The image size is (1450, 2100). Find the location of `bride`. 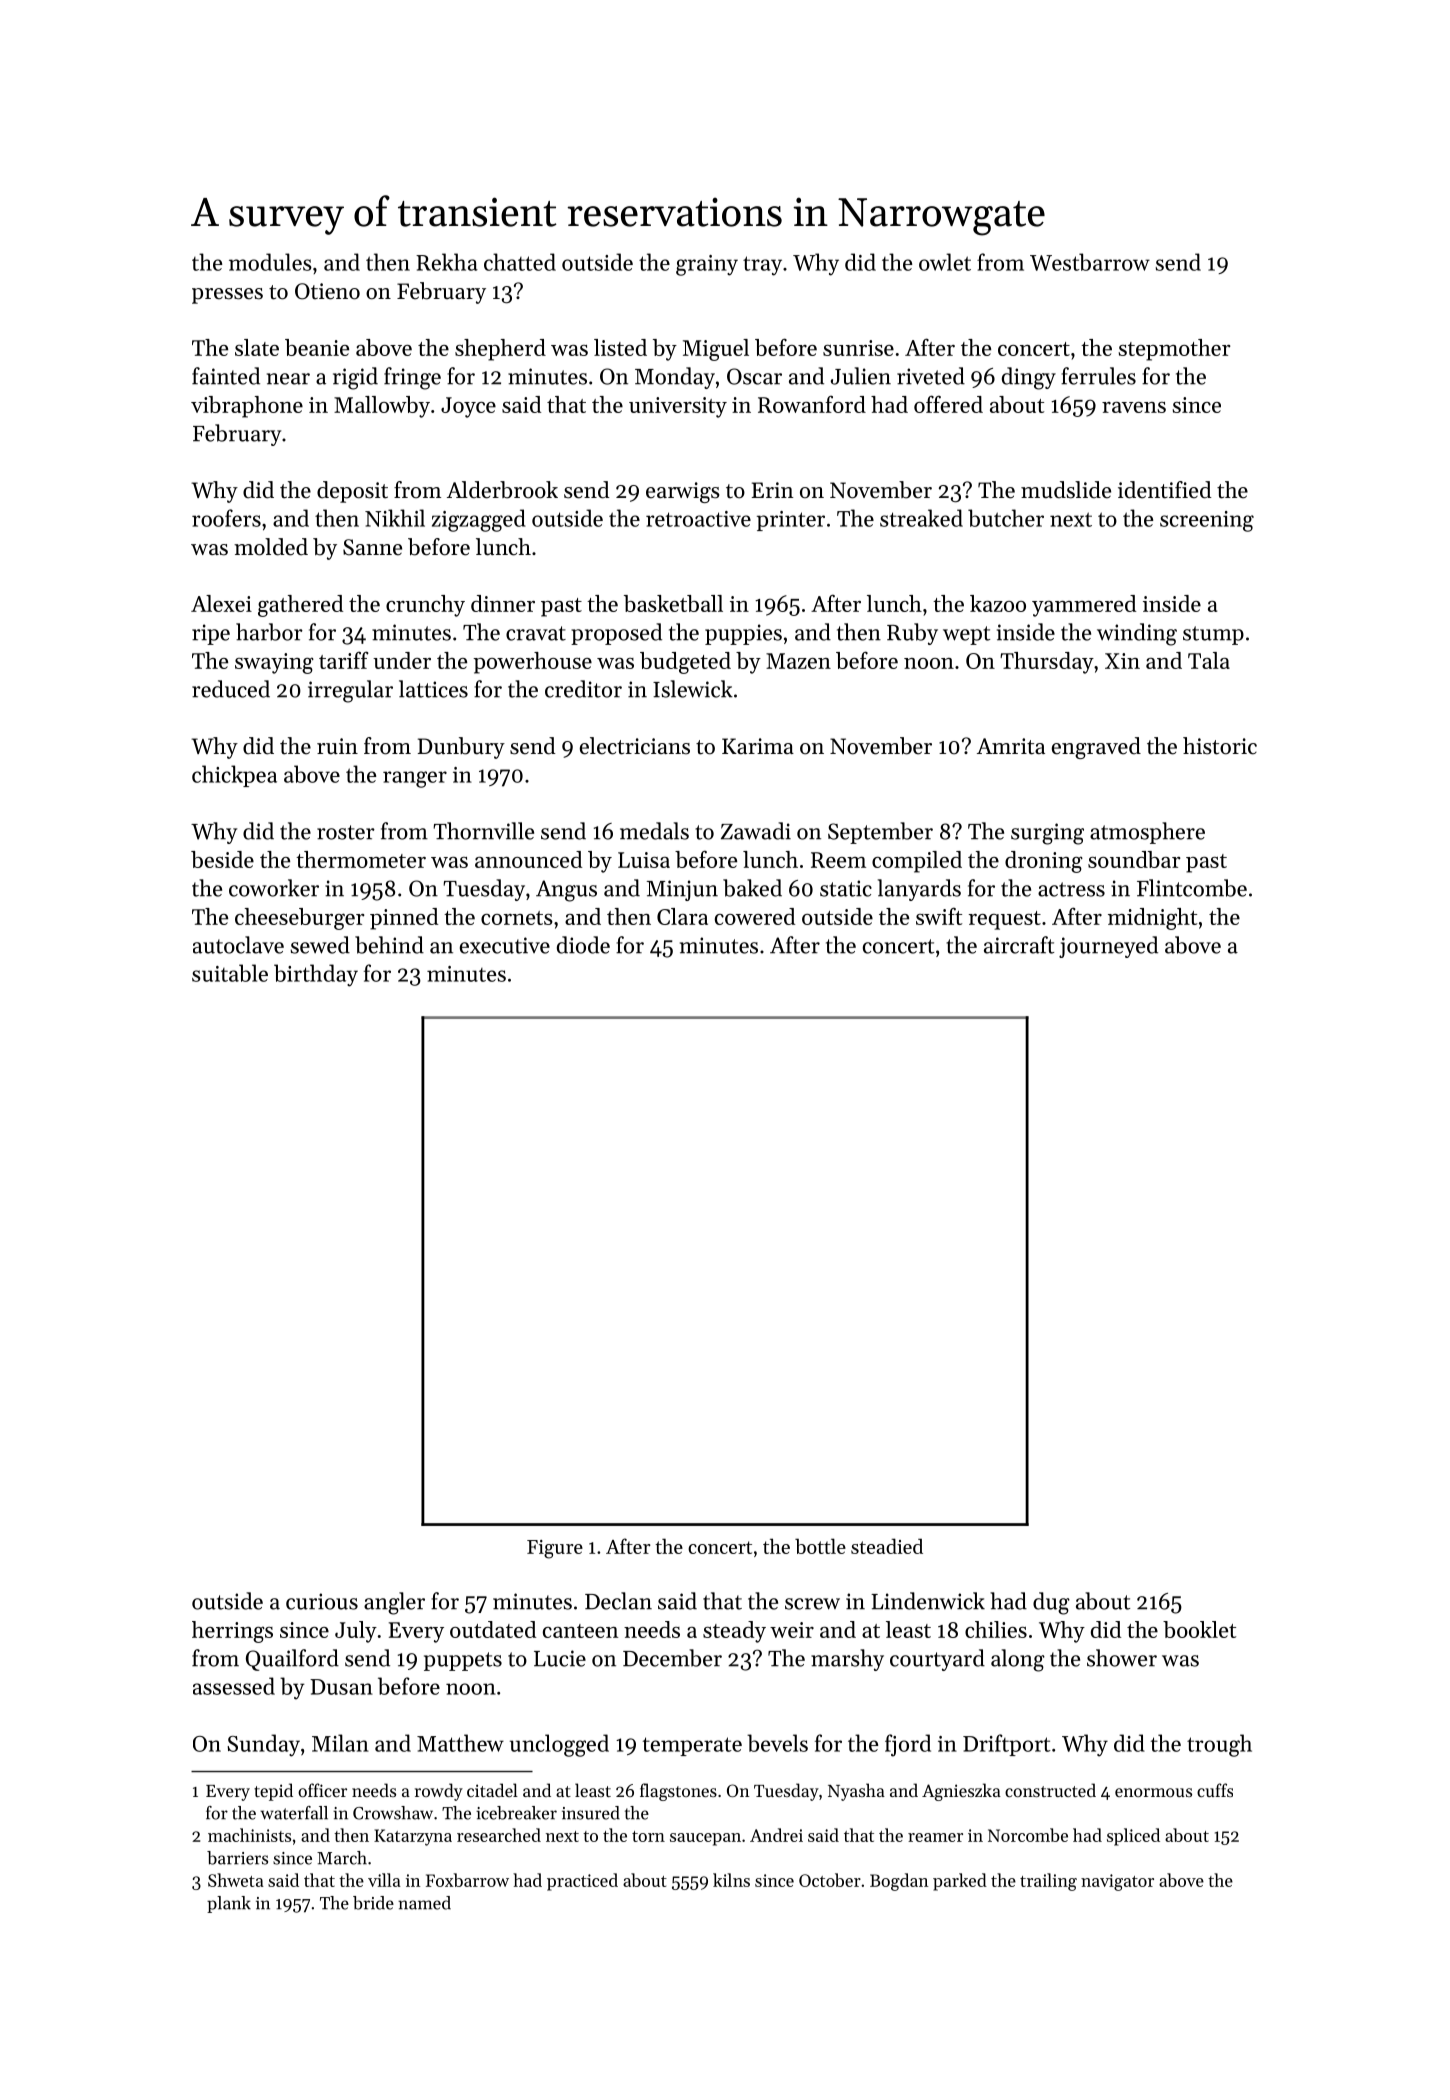

bride is located at coordinates (373, 1903).
